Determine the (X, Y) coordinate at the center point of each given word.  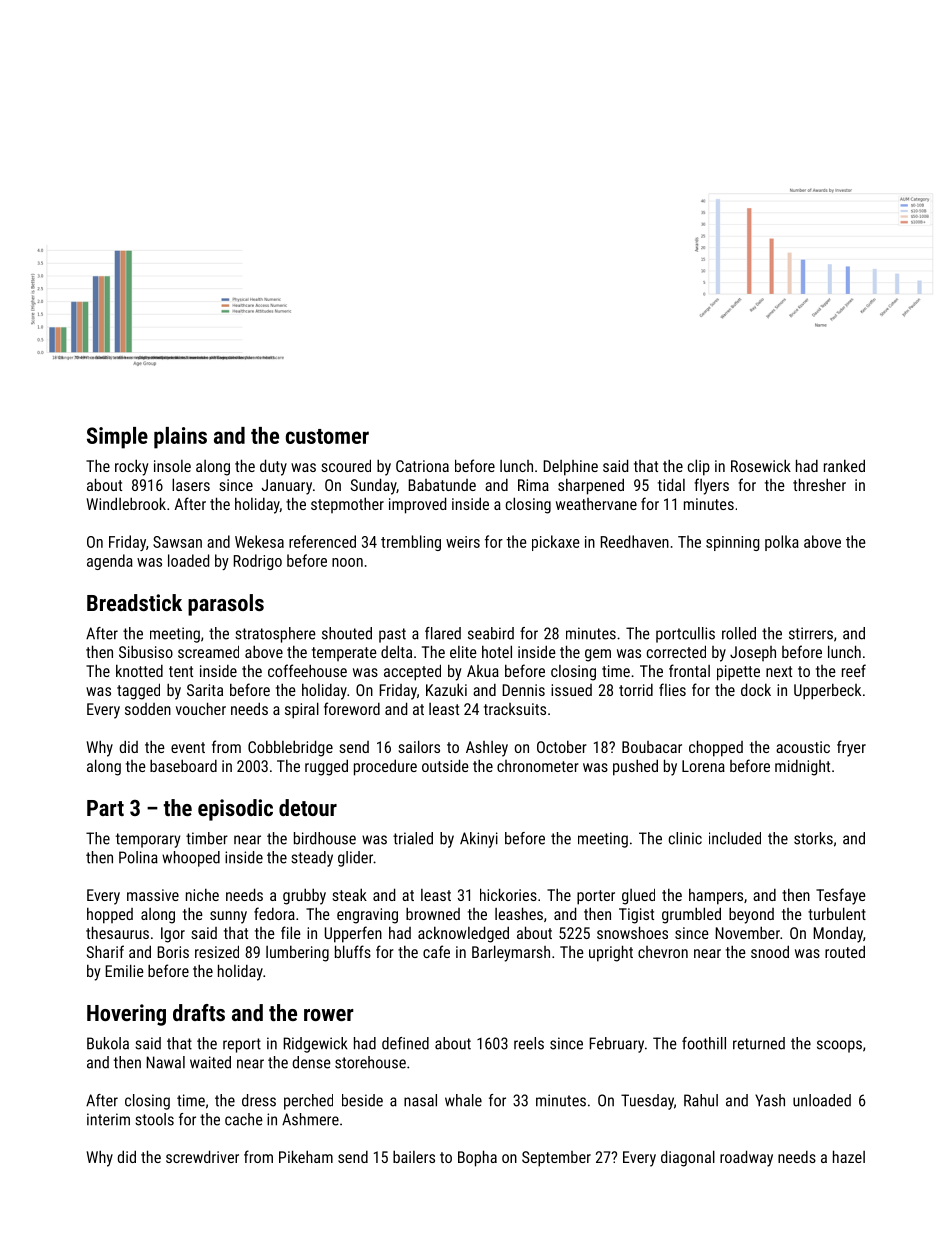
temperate (344, 654)
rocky (132, 467)
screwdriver (202, 1156)
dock (756, 689)
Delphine (570, 468)
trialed (413, 838)
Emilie (124, 970)
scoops (839, 1046)
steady (312, 859)
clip (699, 467)
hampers (716, 896)
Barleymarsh (511, 953)
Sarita (205, 690)
